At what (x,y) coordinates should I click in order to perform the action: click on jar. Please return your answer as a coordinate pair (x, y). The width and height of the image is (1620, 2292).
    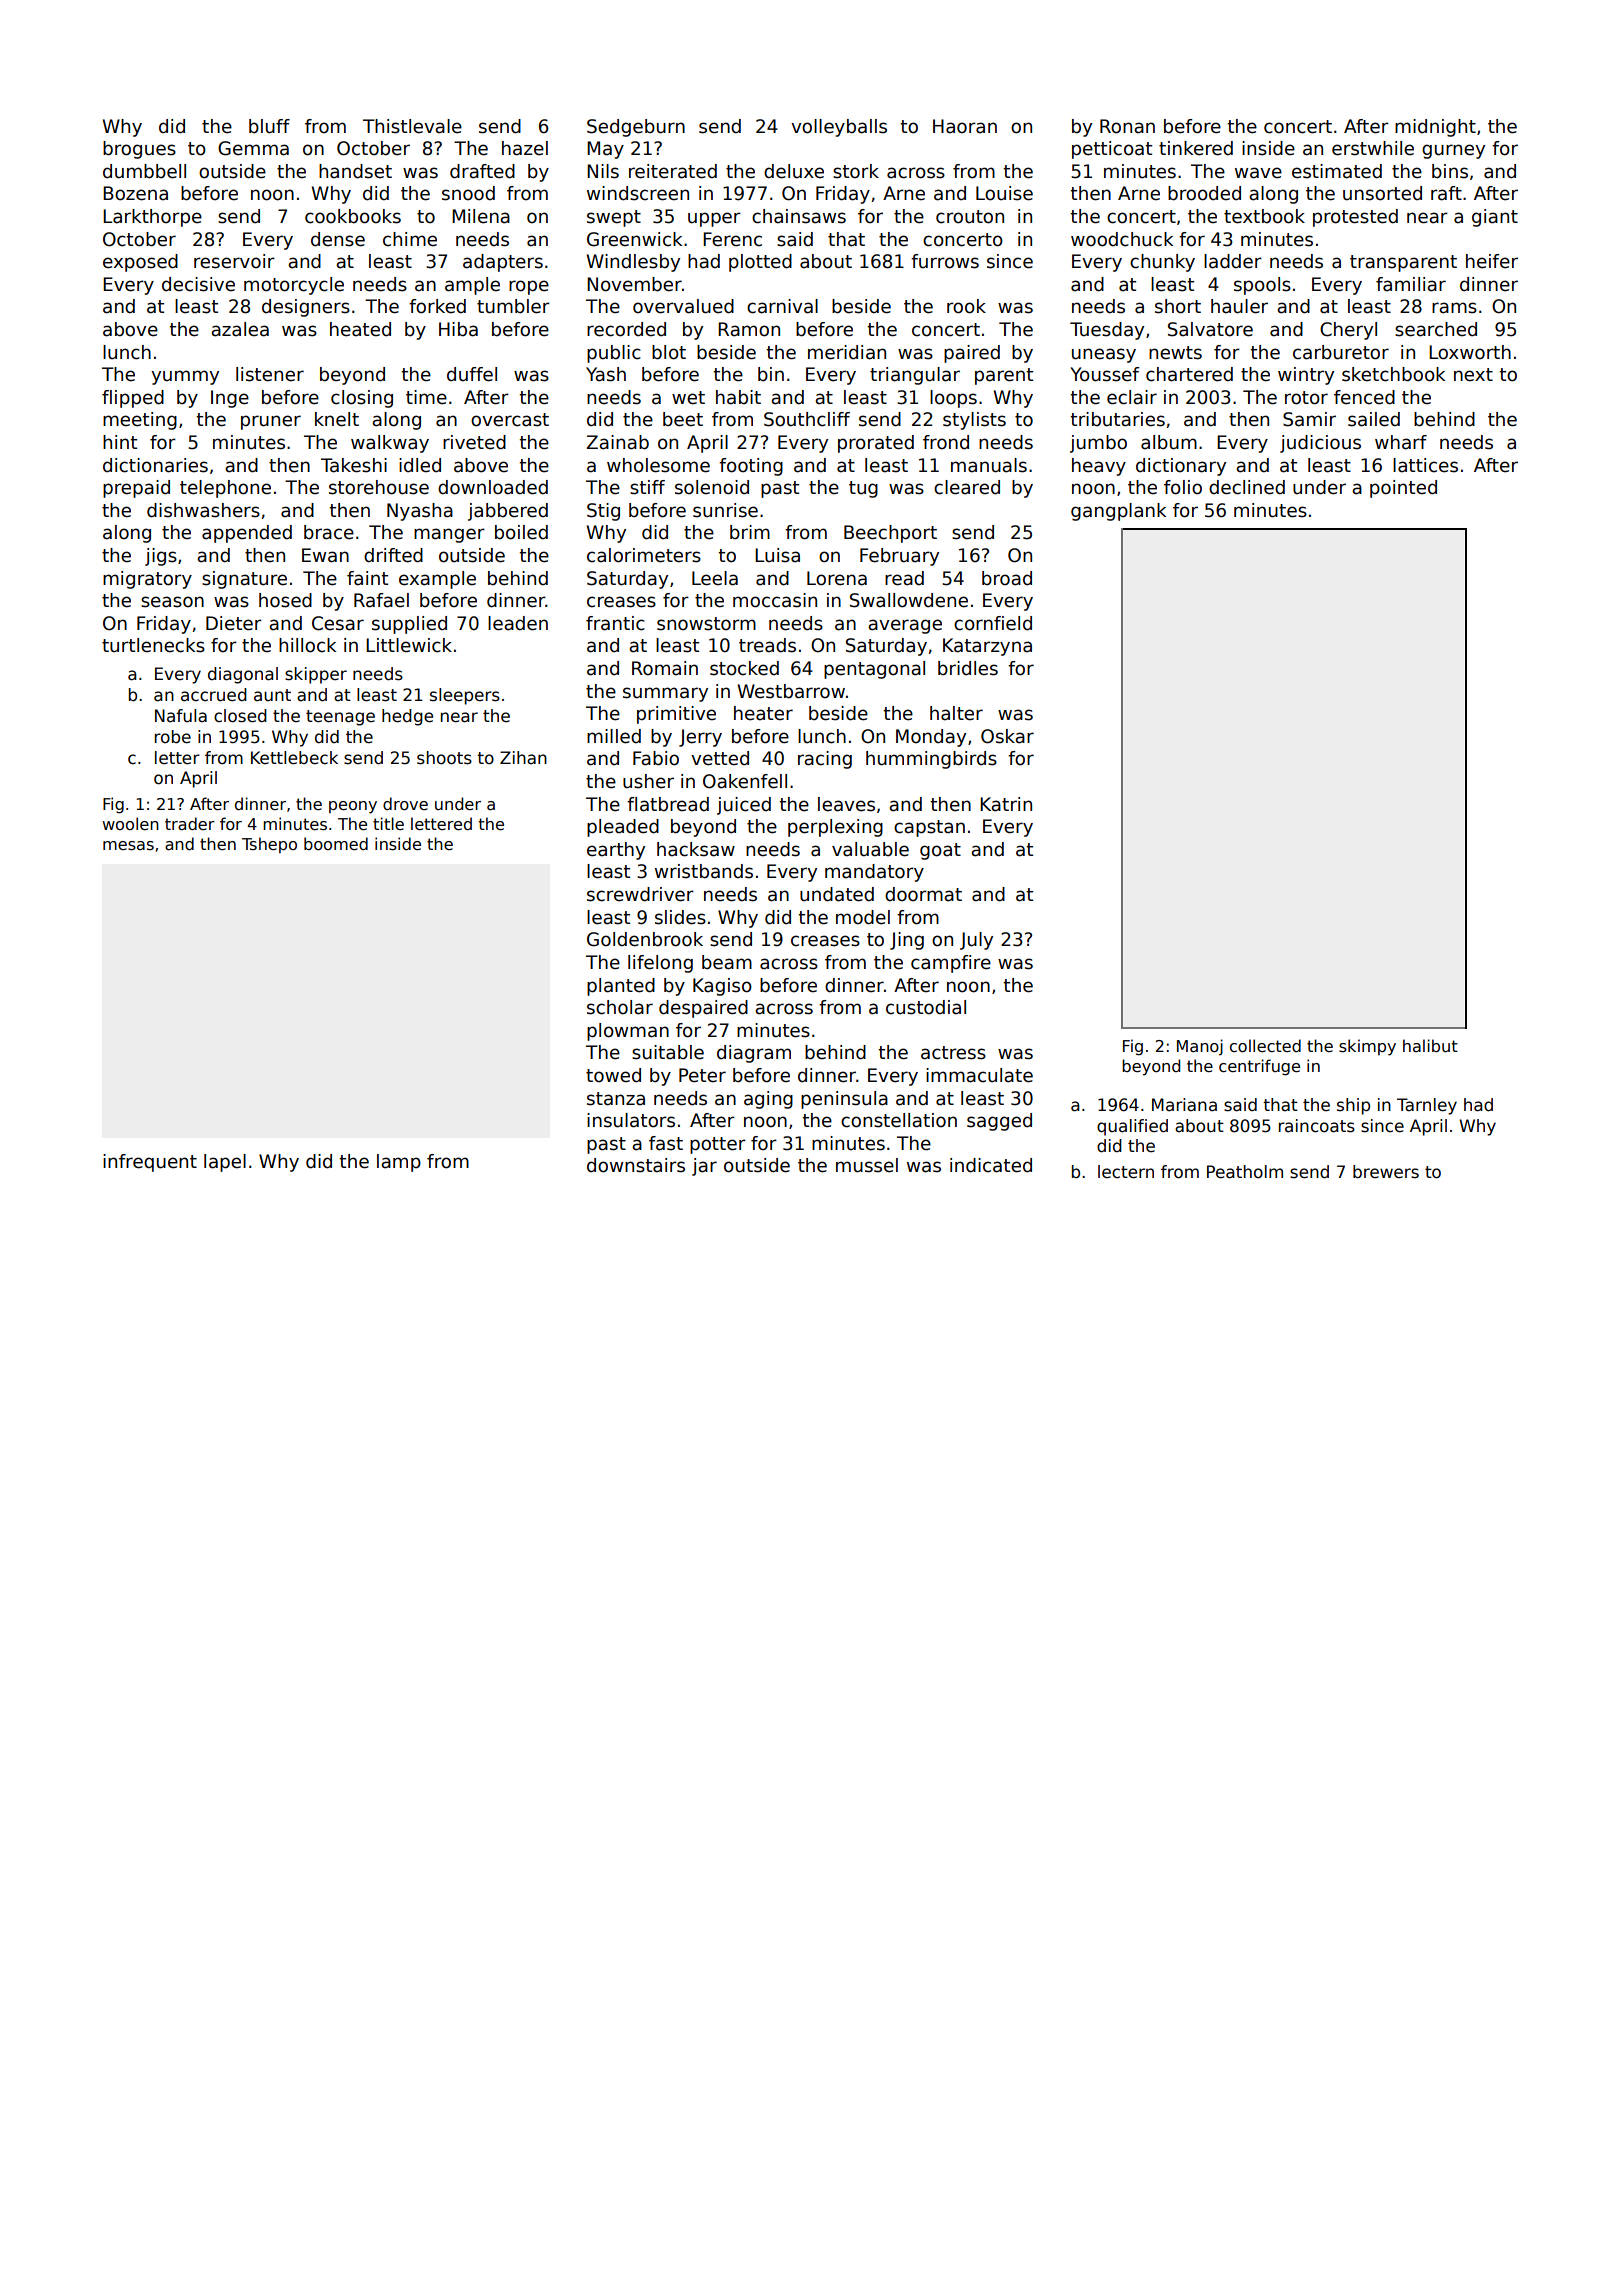
    Looking at the image, I should click on (704, 1167).
